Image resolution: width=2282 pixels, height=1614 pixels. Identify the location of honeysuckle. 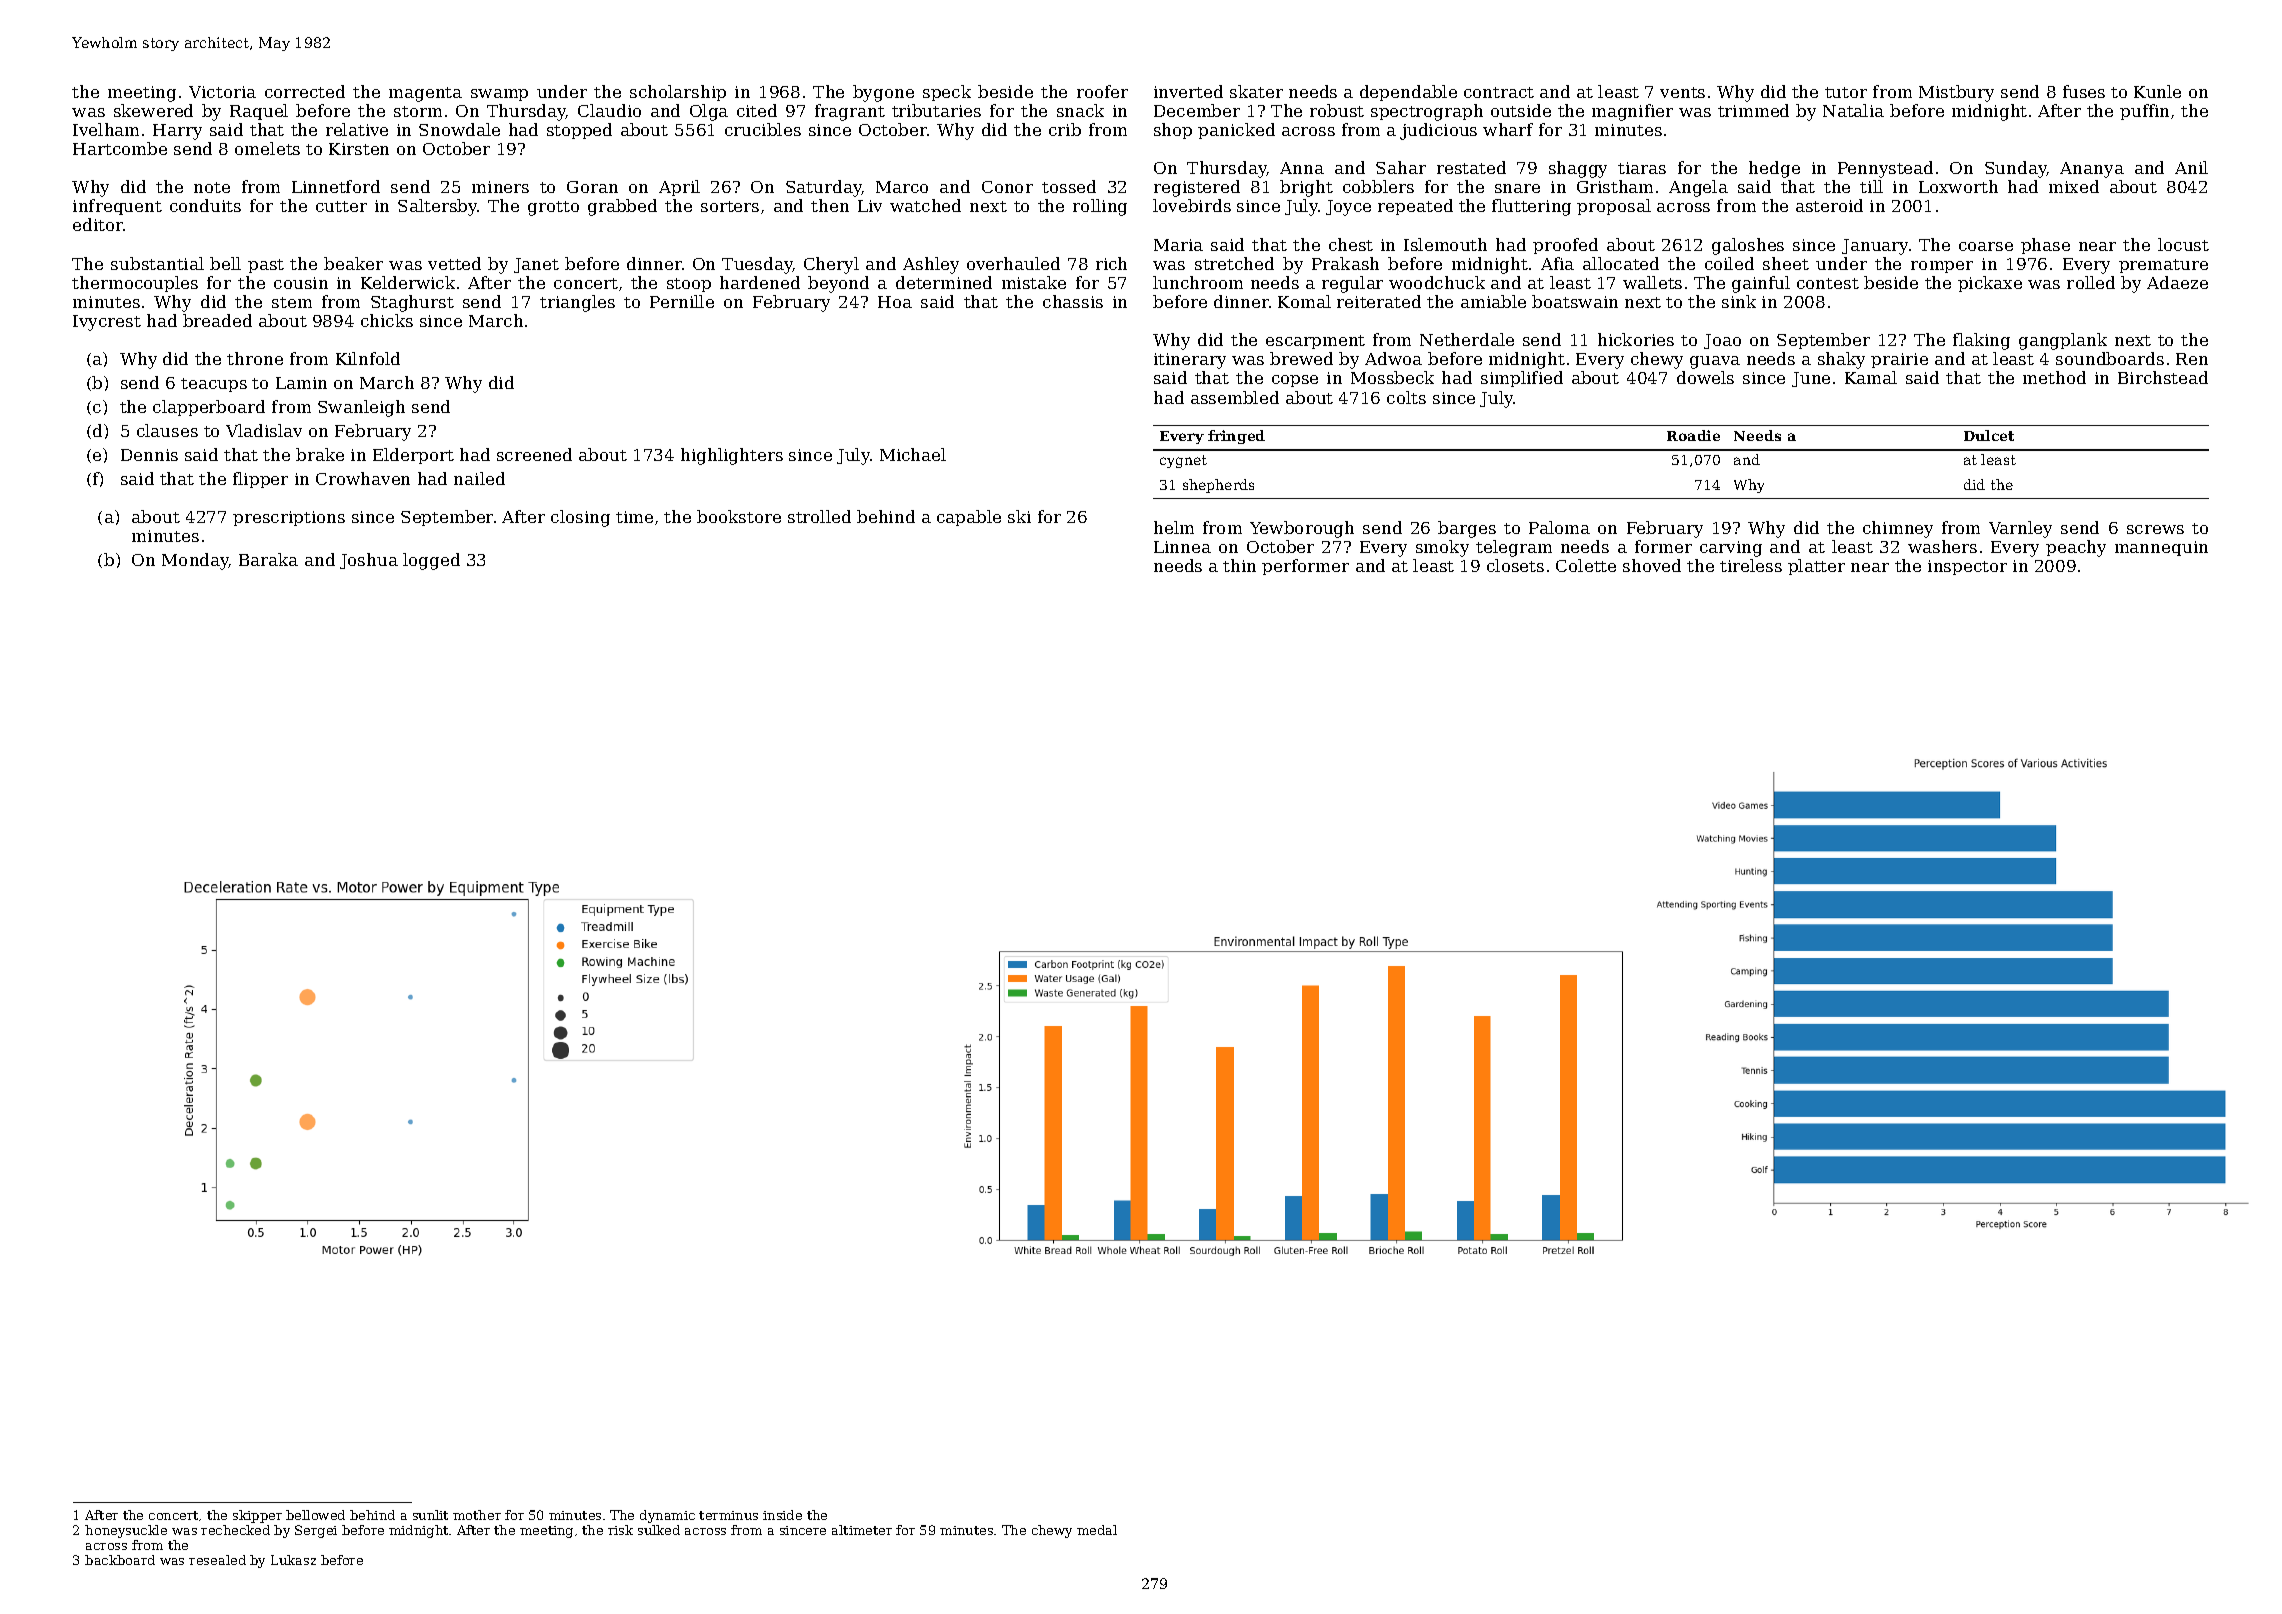
(126, 1531).
